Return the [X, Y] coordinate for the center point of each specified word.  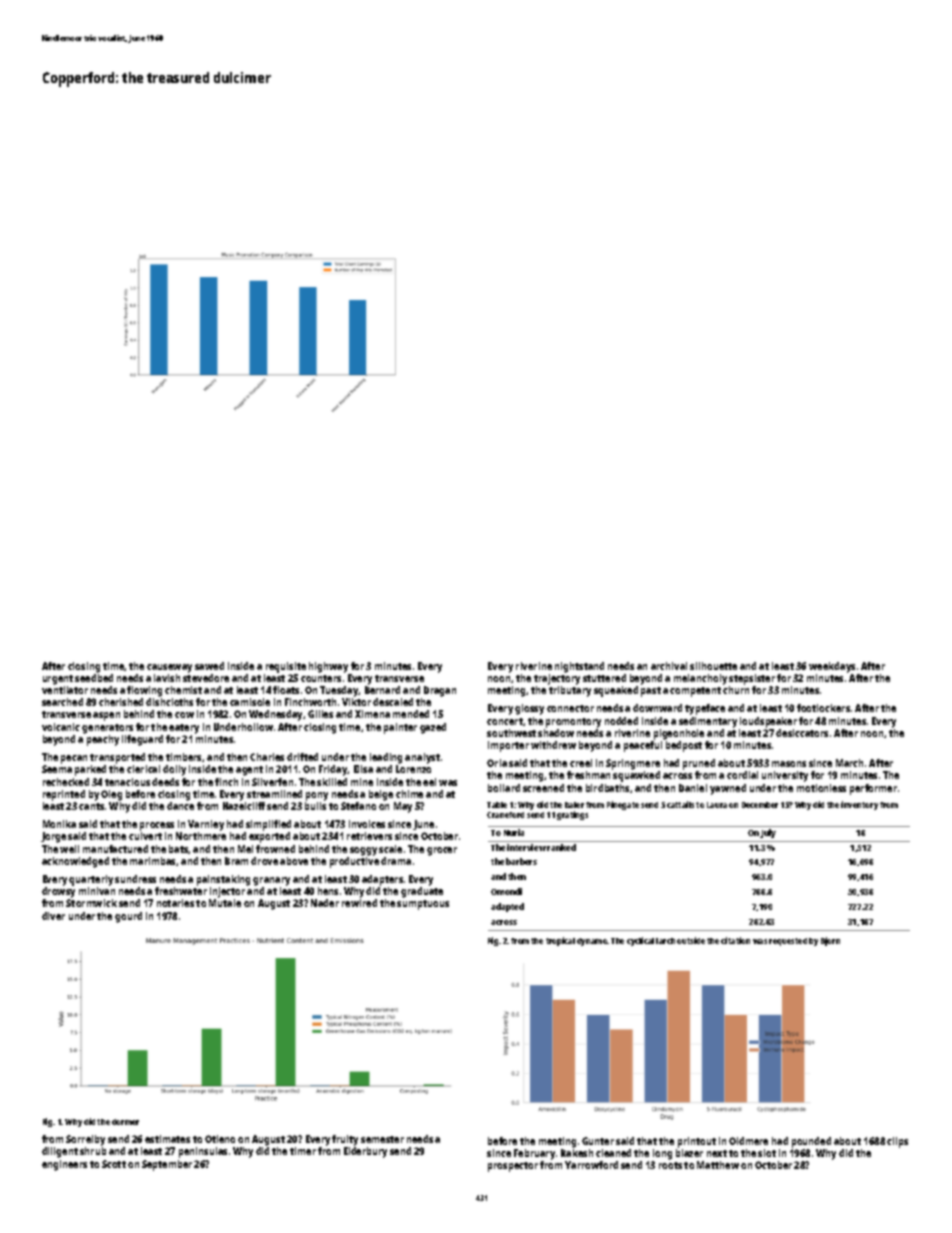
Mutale [225, 903]
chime [409, 794]
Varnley [206, 825]
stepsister [752, 679]
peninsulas [203, 1152]
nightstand [579, 667]
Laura [717, 805]
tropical [560, 941]
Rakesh [577, 1153]
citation [735, 940]
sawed [209, 666]
